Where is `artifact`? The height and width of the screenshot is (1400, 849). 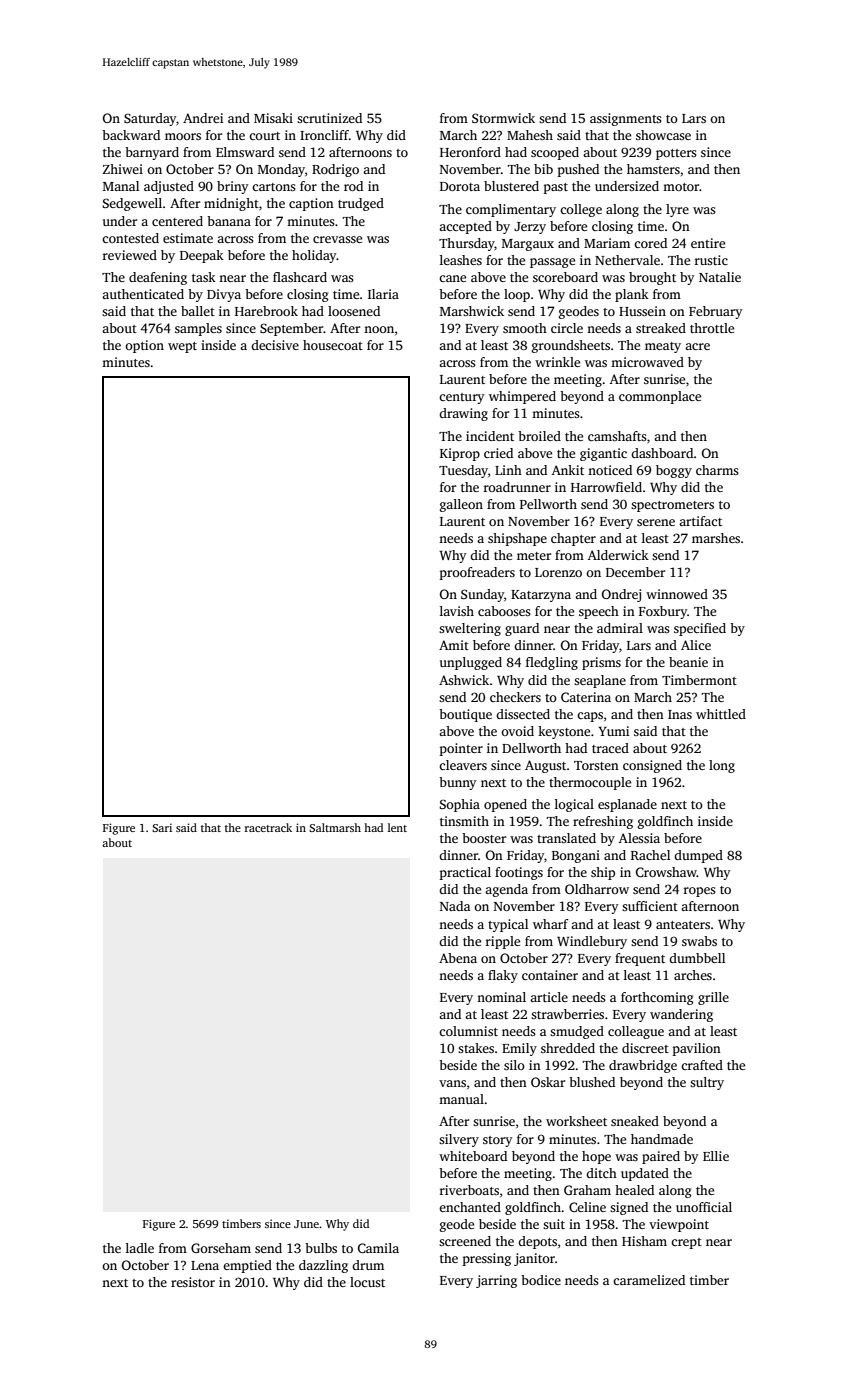
artifact is located at coordinates (700, 521).
